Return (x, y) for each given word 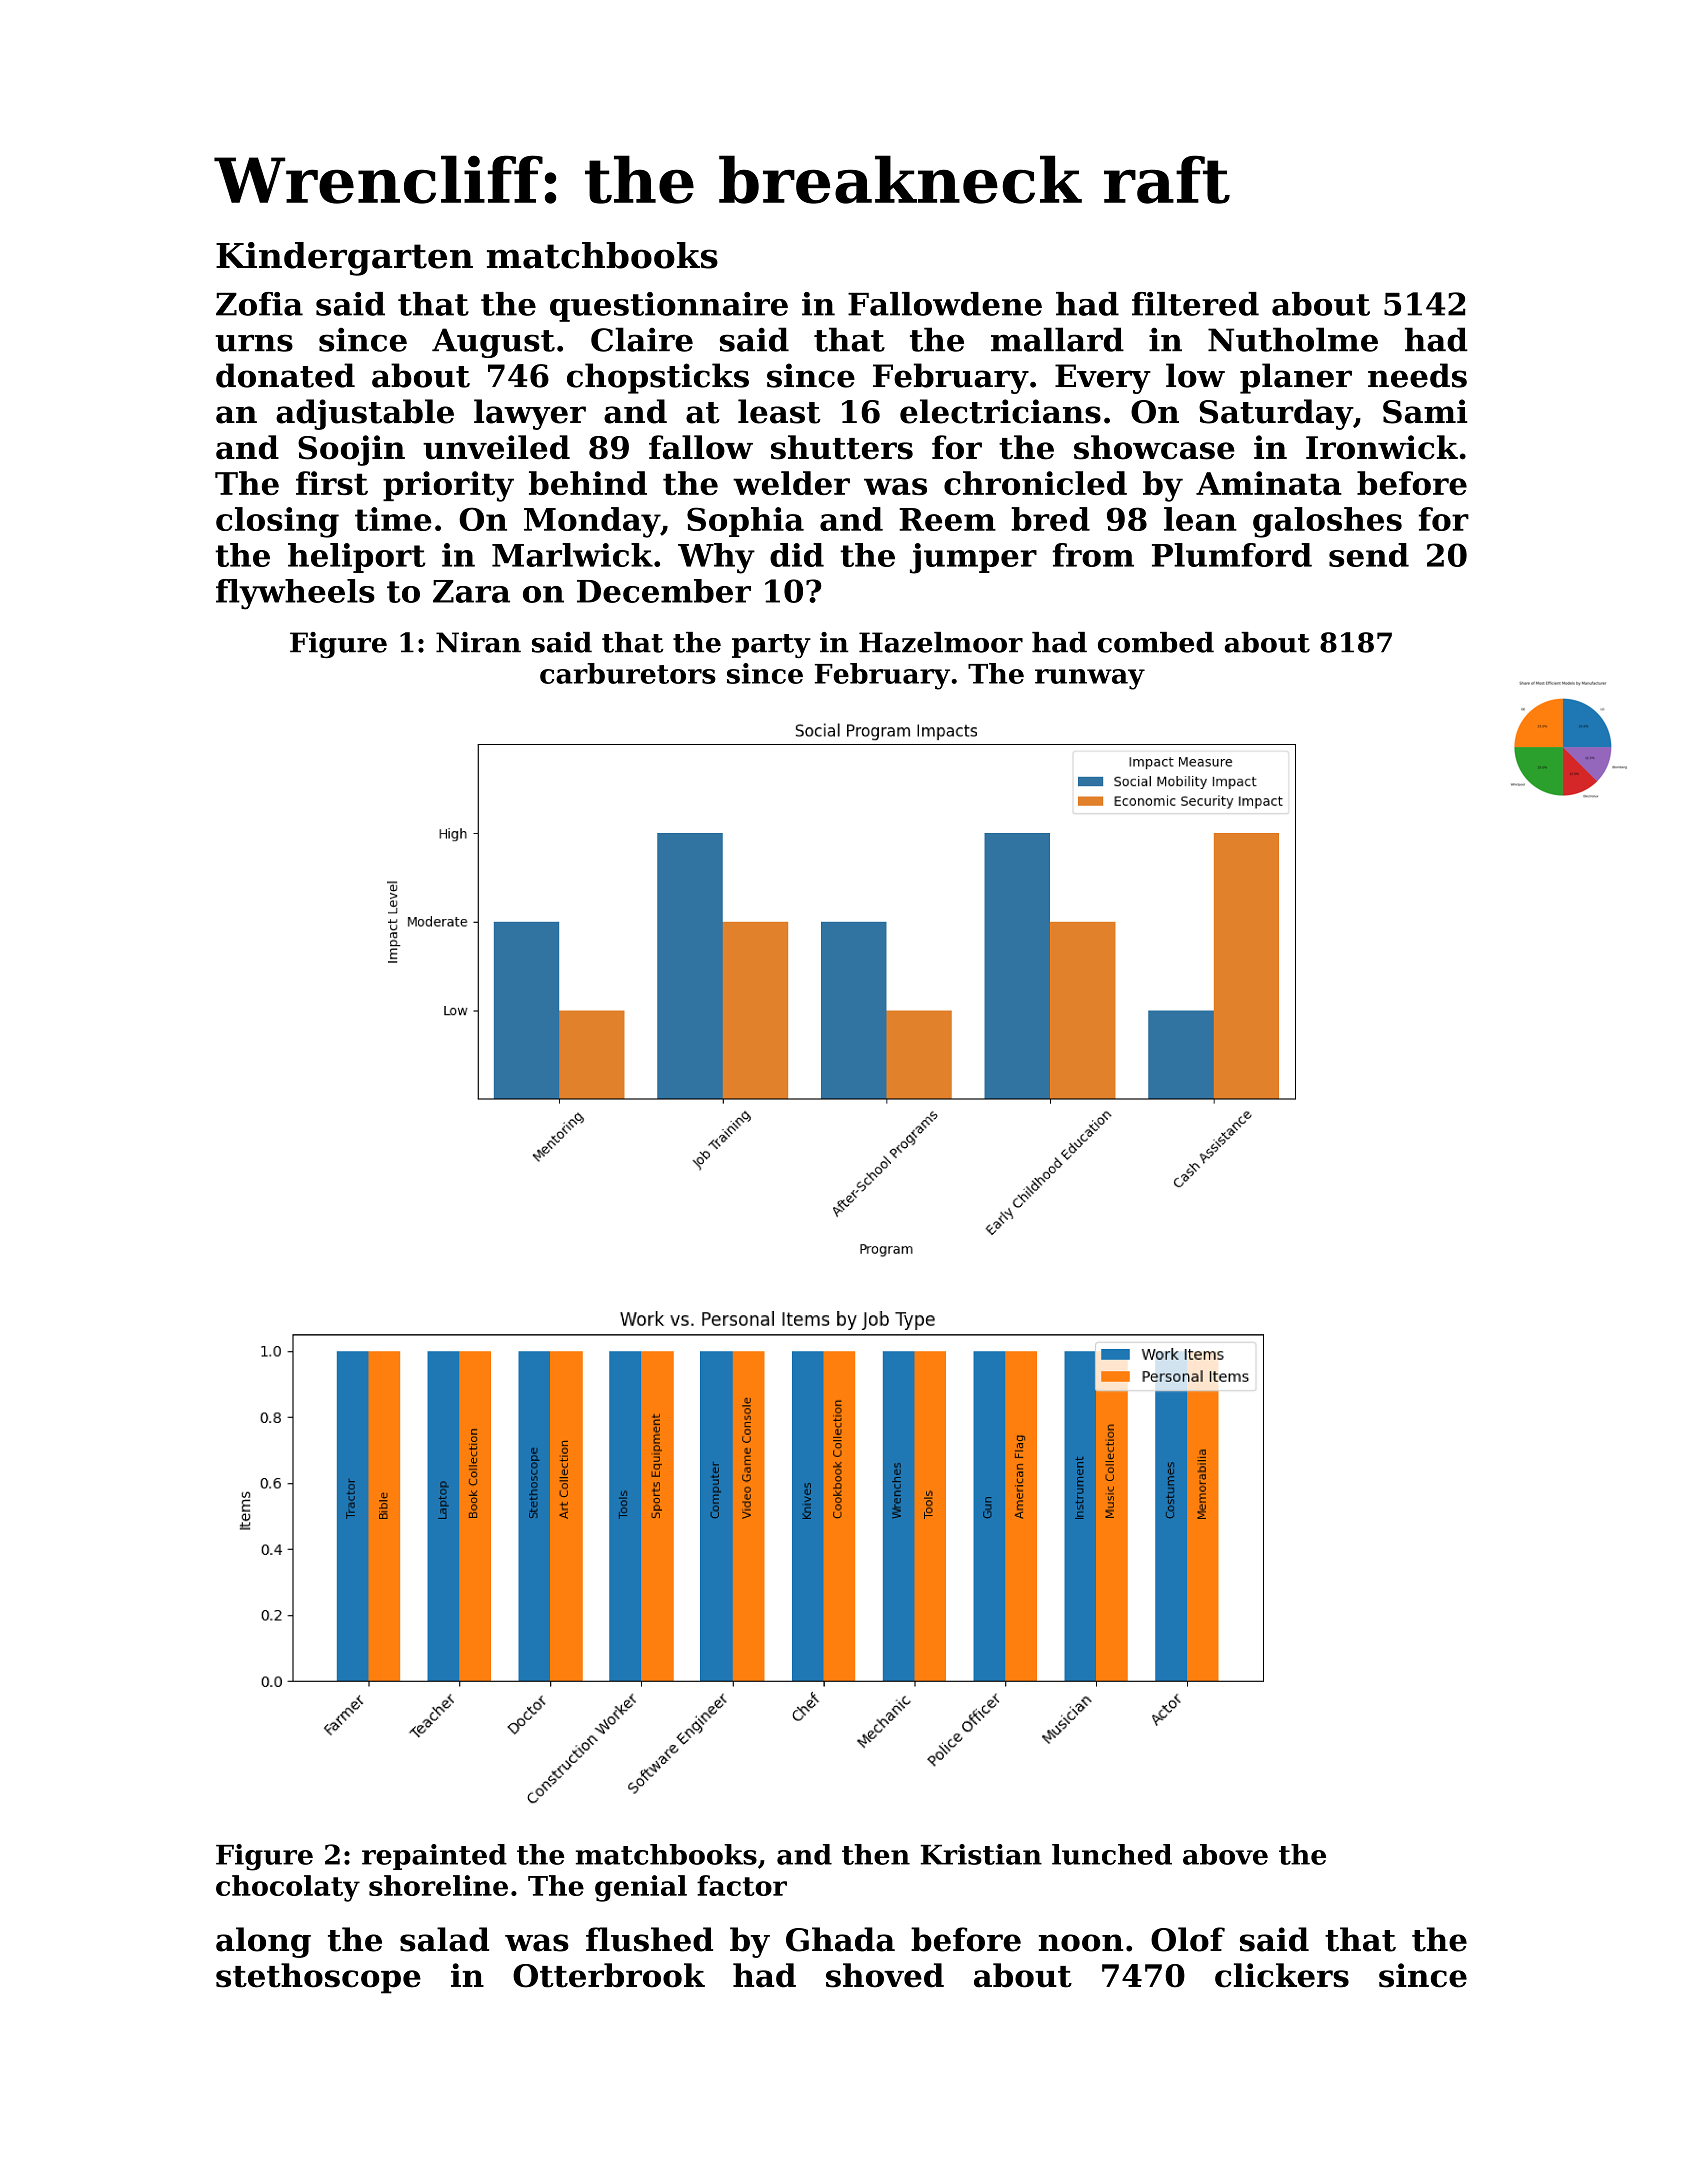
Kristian (981, 1854)
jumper (973, 558)
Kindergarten (344, 259)
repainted (434, 1857)
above (1225, 1854)
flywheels (295, 594)
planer (1296, 378)
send (1369, 555)
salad (444, 1939)
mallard (1057, 339)
